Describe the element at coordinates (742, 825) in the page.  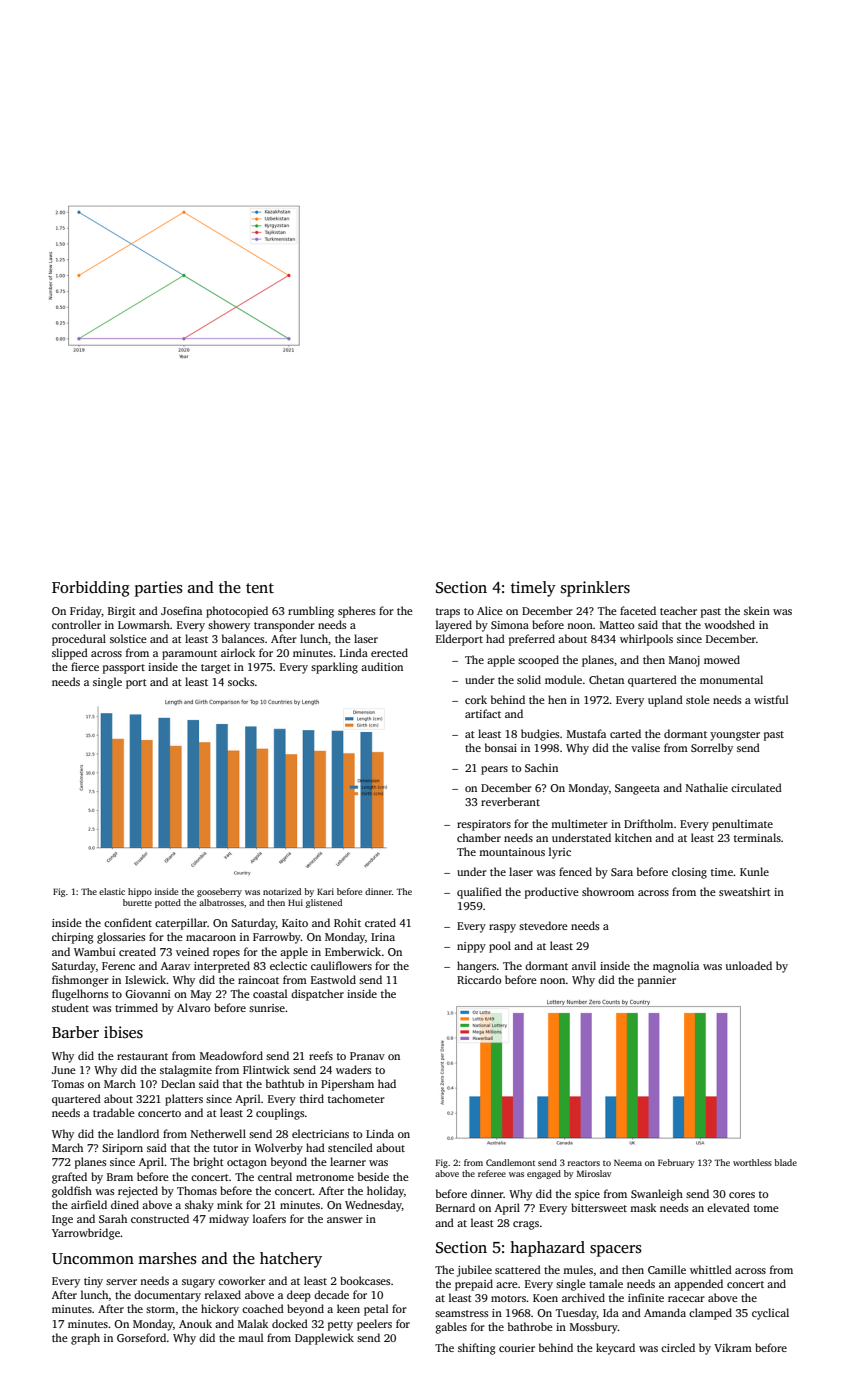
I see `penultimate` at that location.
